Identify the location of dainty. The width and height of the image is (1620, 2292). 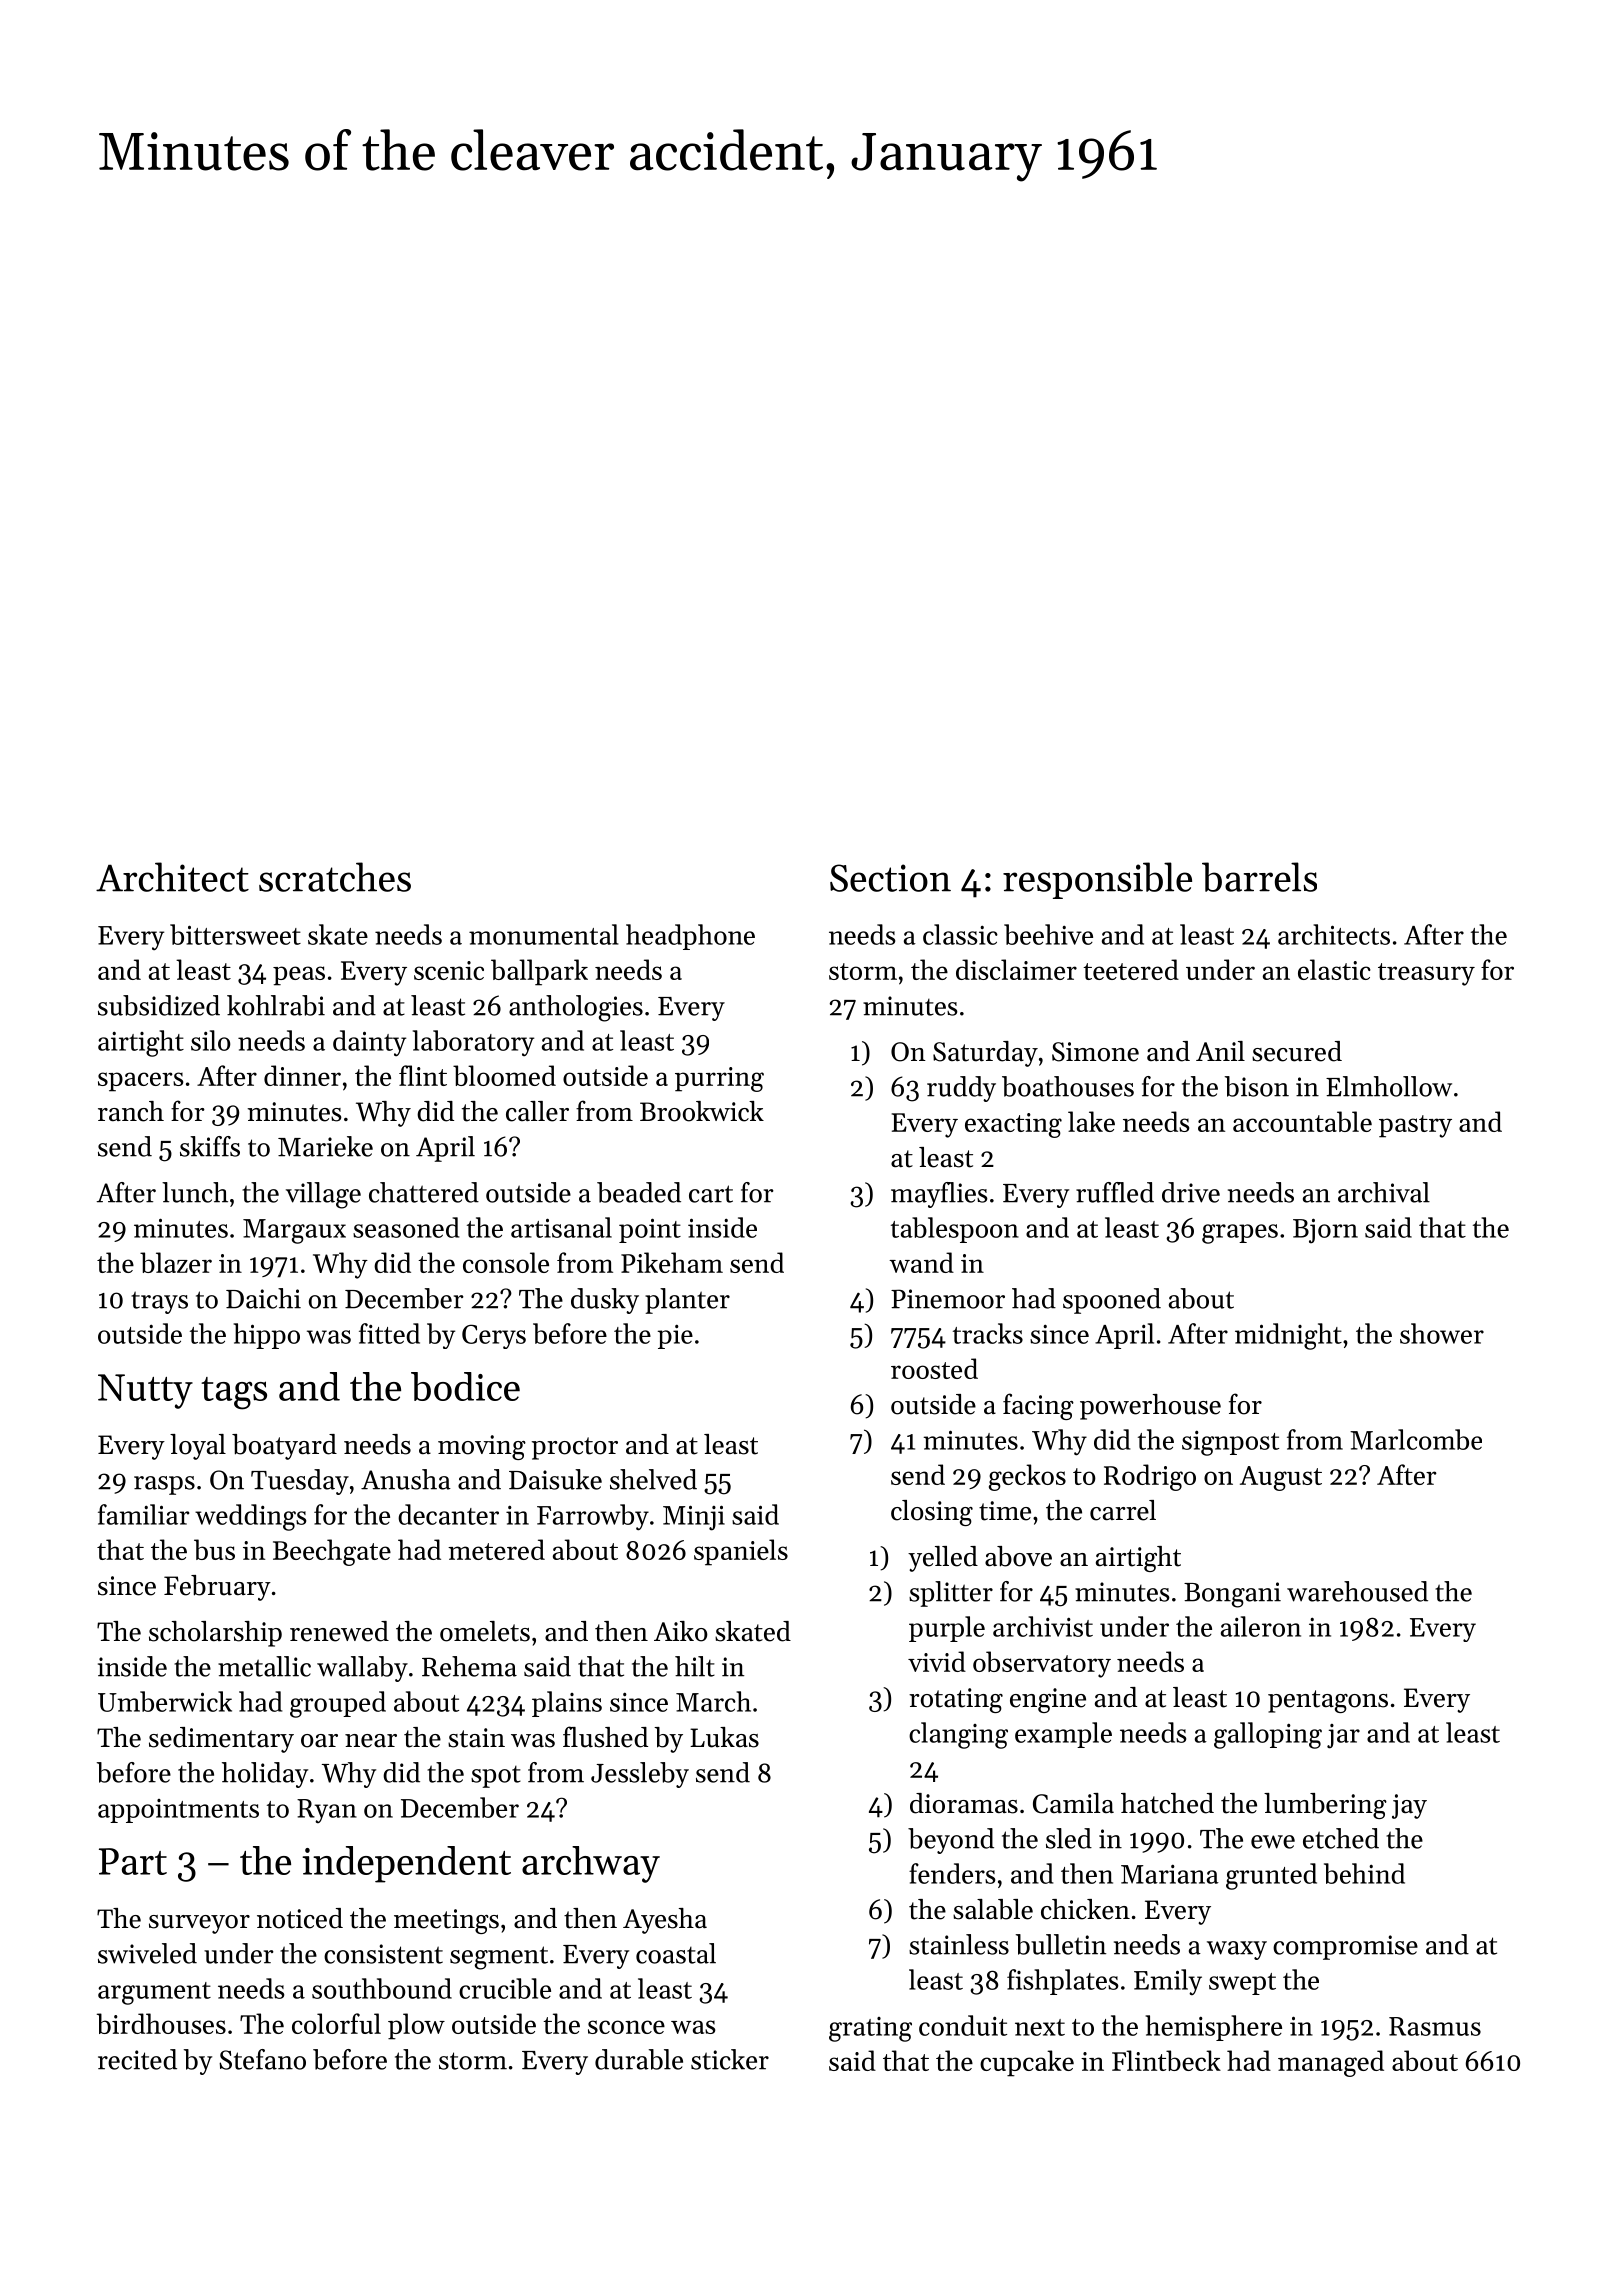
(369, 1043).
